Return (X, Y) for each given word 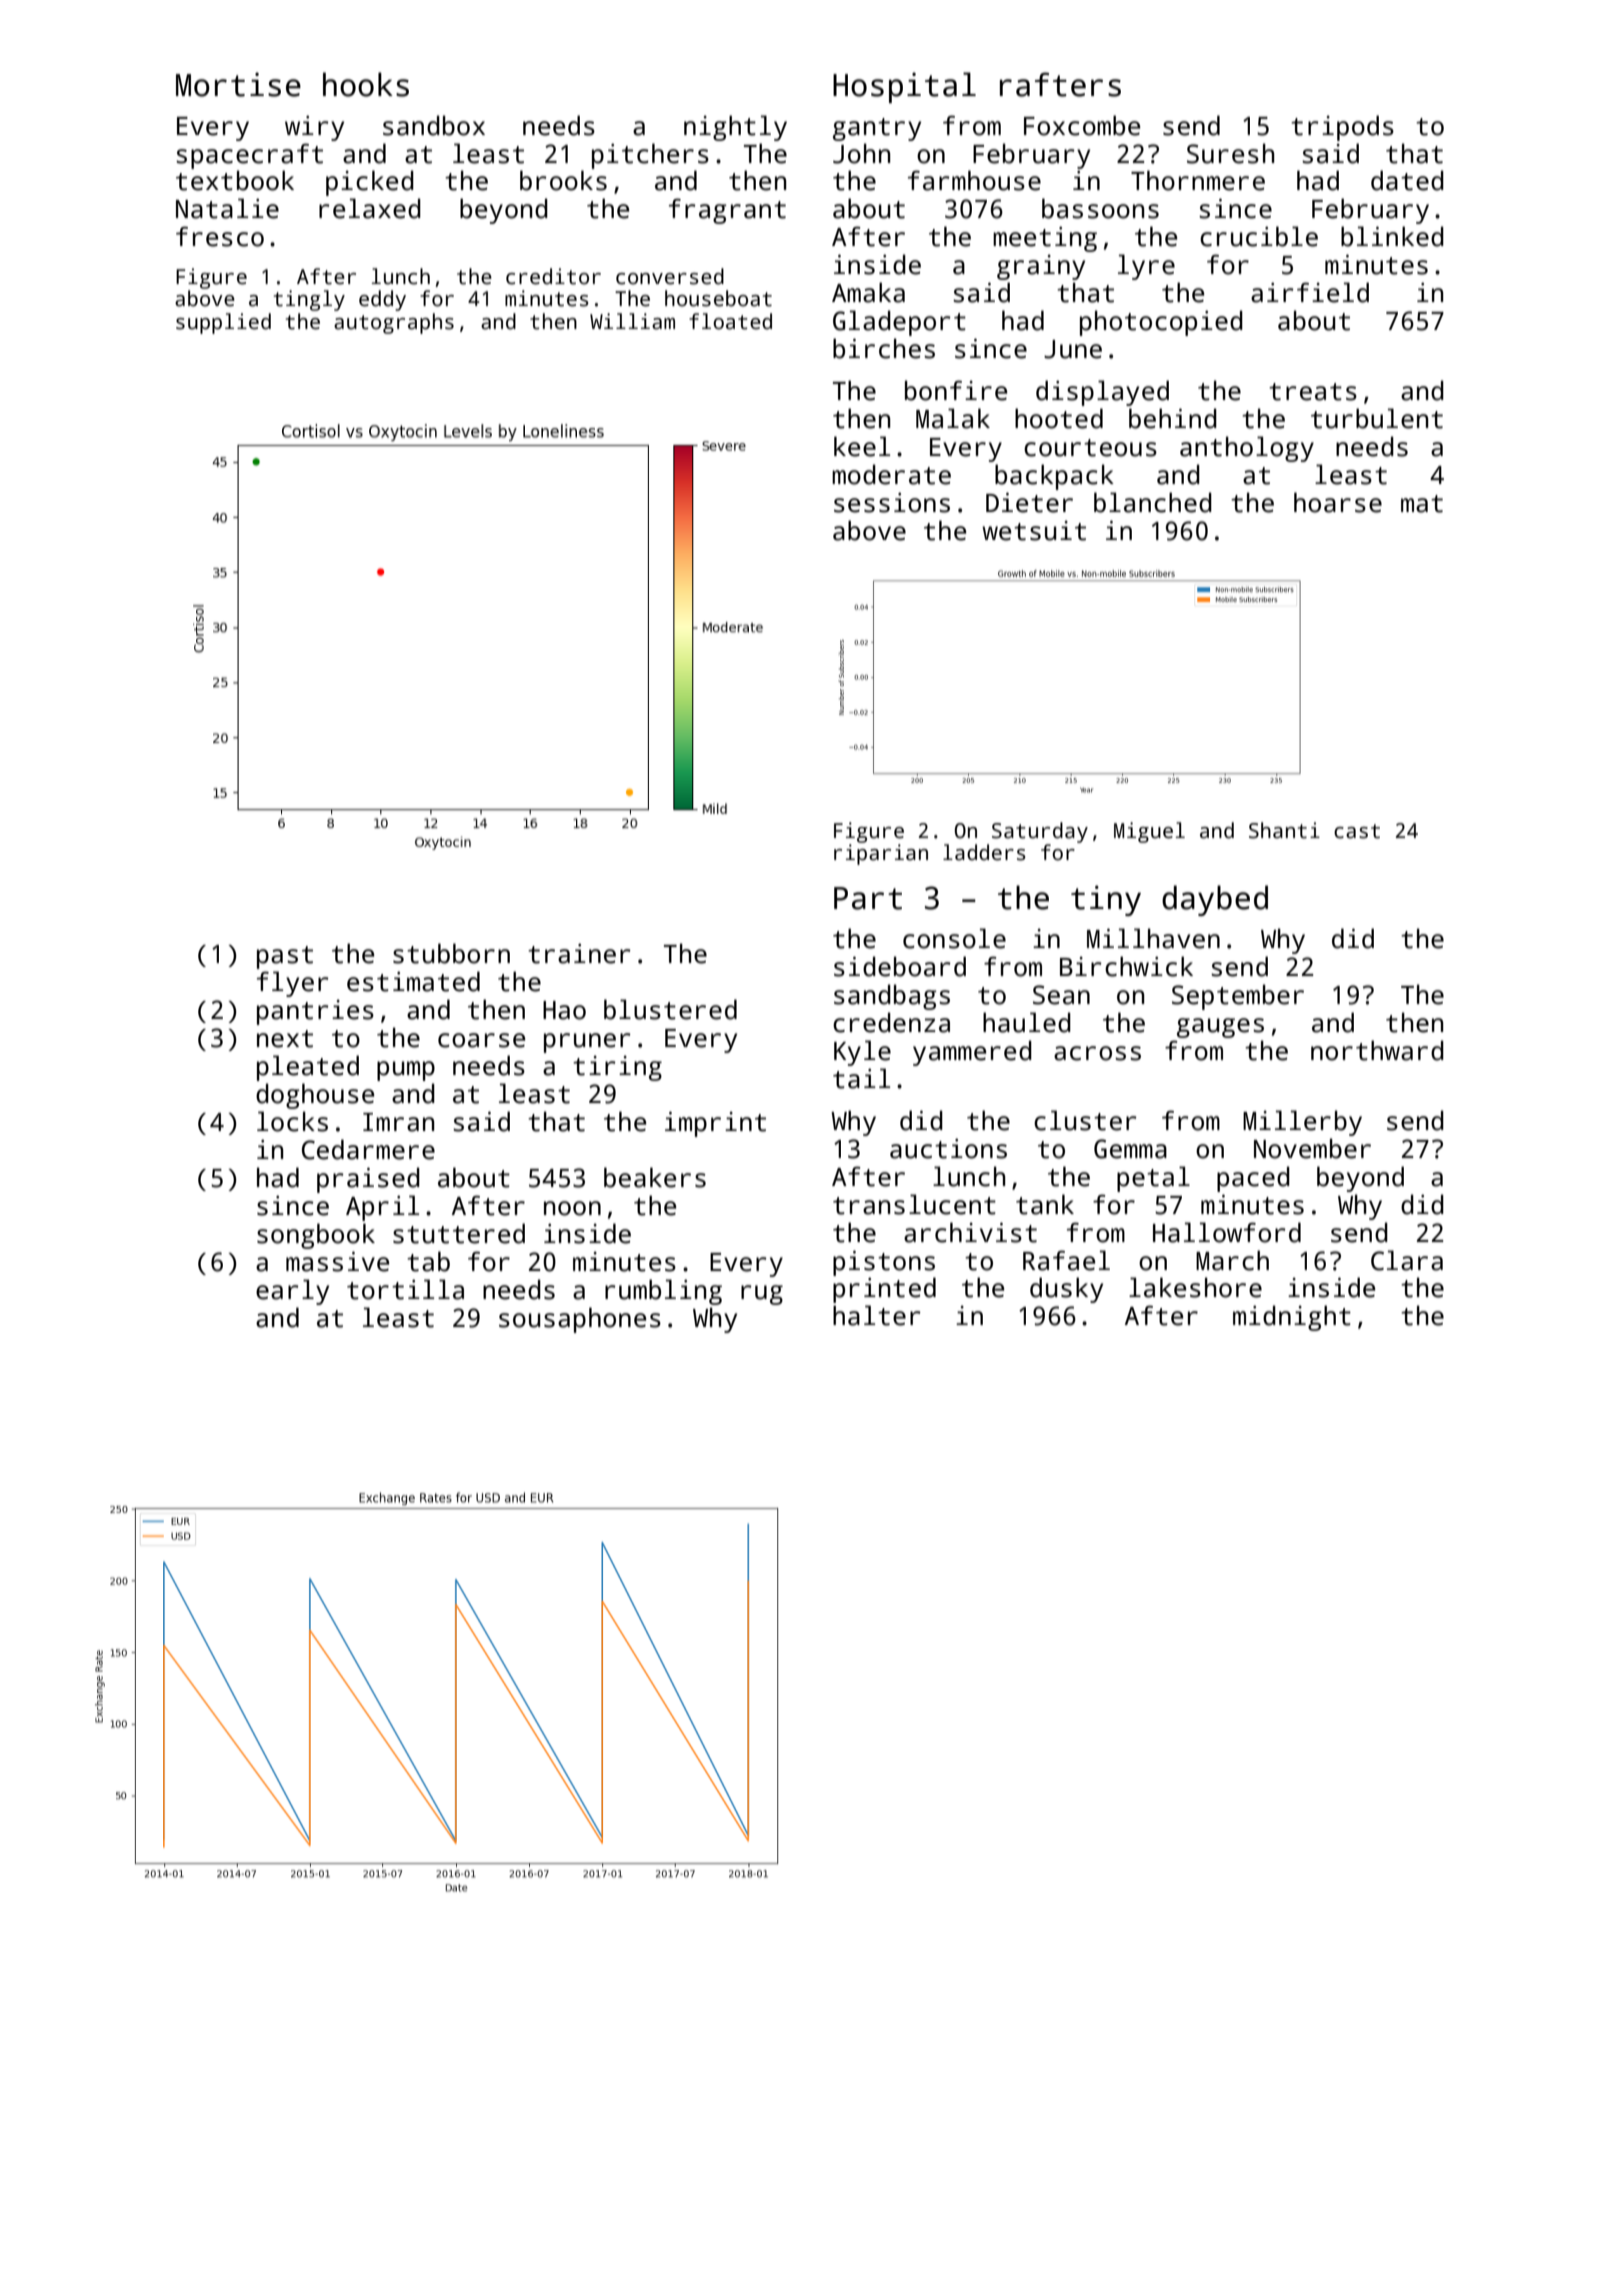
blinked (1392, 236)
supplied (223, 323)
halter (876, 1315)
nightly (735, 128)
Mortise (238, 84)
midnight (1292, 1318)
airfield (1310, 292)
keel (862, 446)
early (292, 1292)
